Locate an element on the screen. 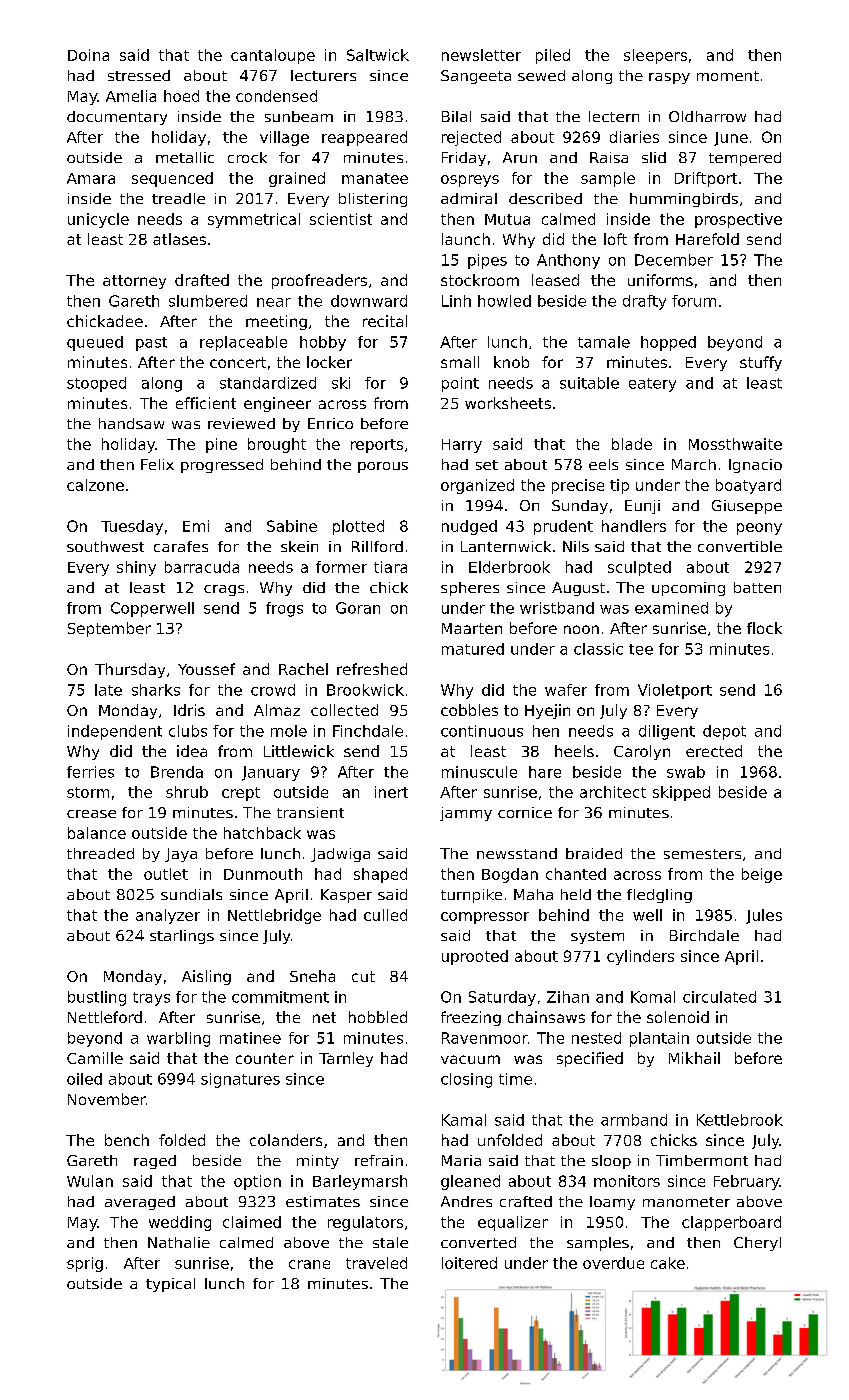 The image size is (849, 1400). hoed is located at coordinates (181, 96).
